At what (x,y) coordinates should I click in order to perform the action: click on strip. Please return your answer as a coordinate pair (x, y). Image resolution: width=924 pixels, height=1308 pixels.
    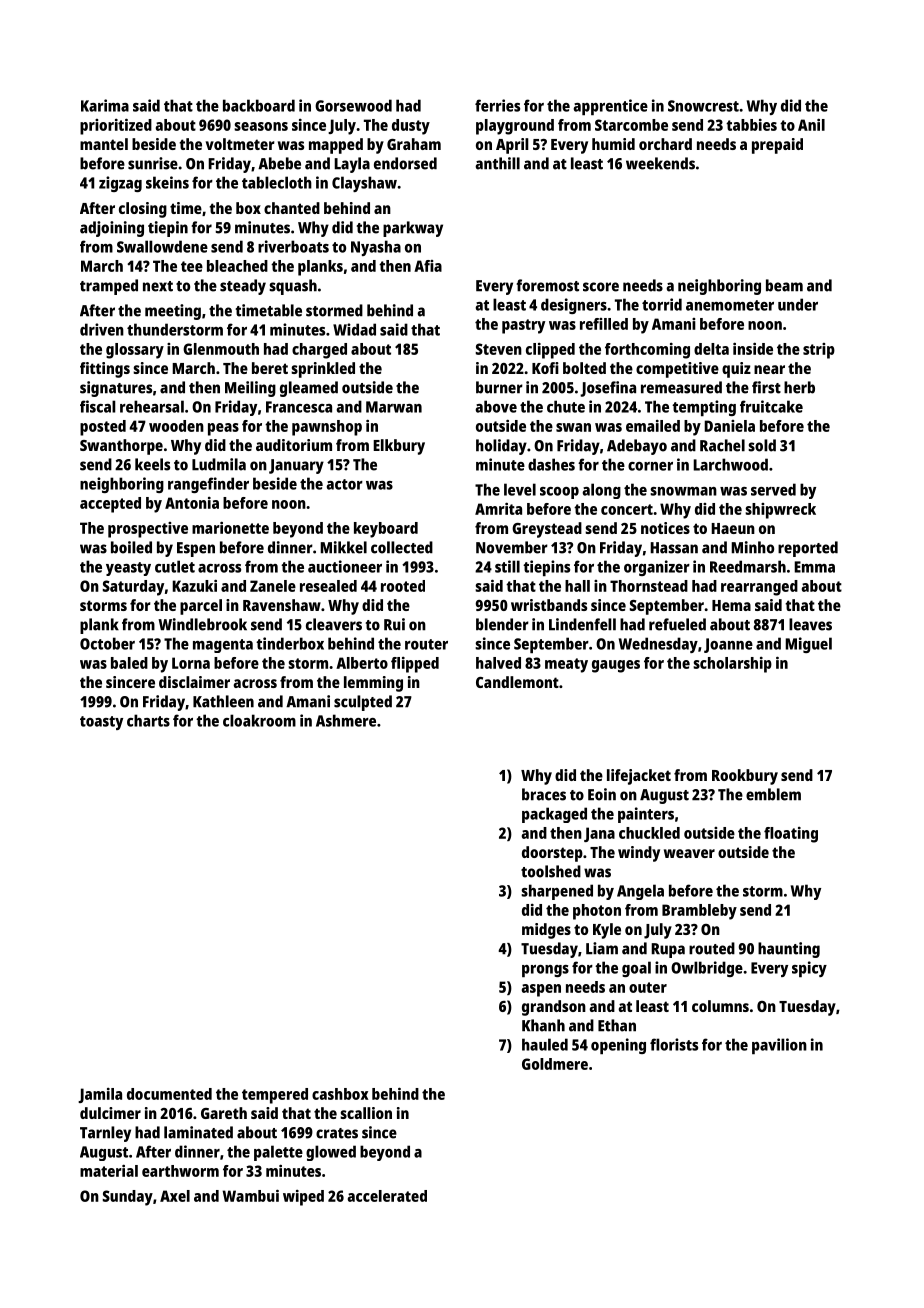
    Looking at the image, I should click on (819, 351).
